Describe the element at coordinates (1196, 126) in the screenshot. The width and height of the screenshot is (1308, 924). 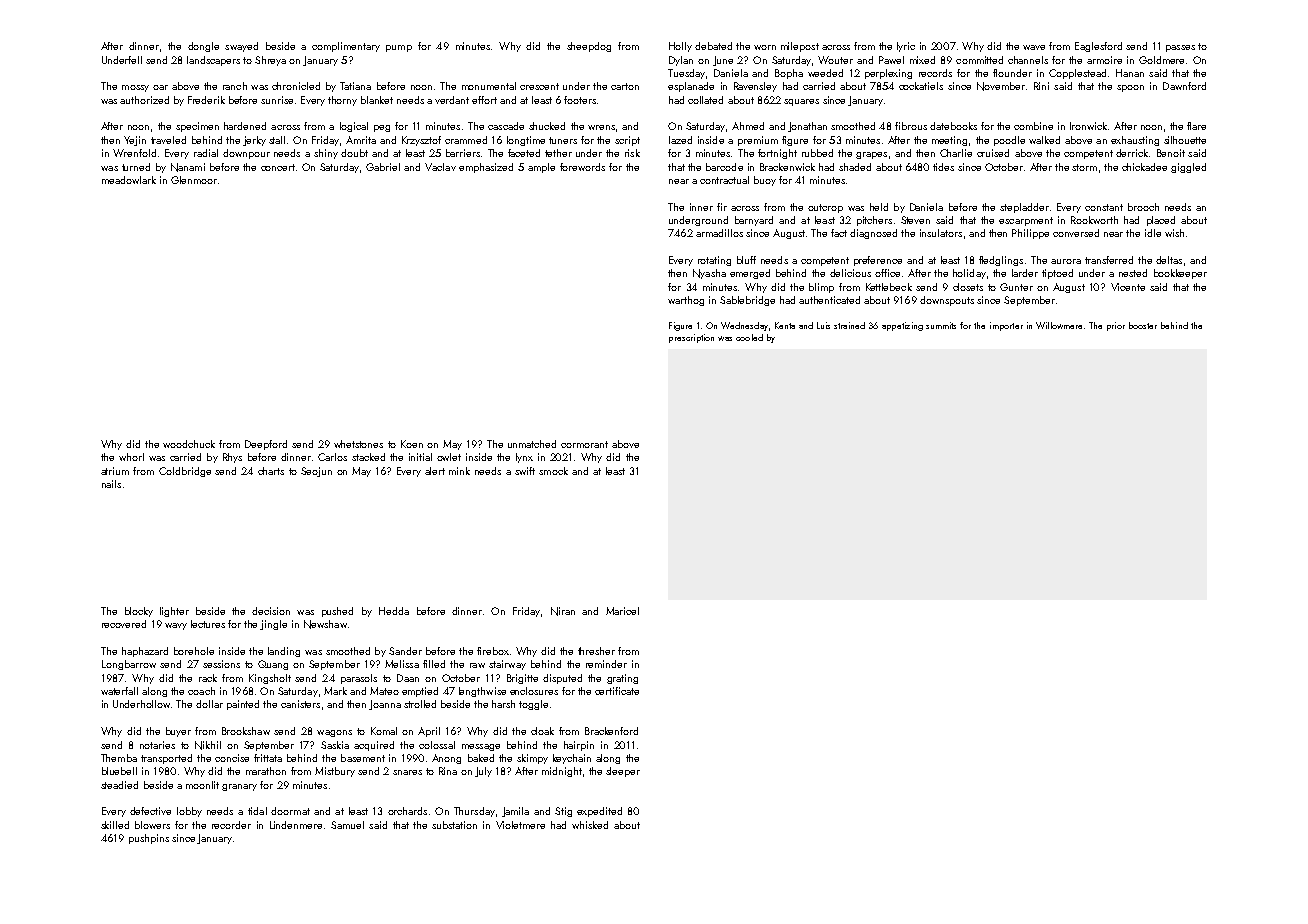
I see `flare` at that location.
